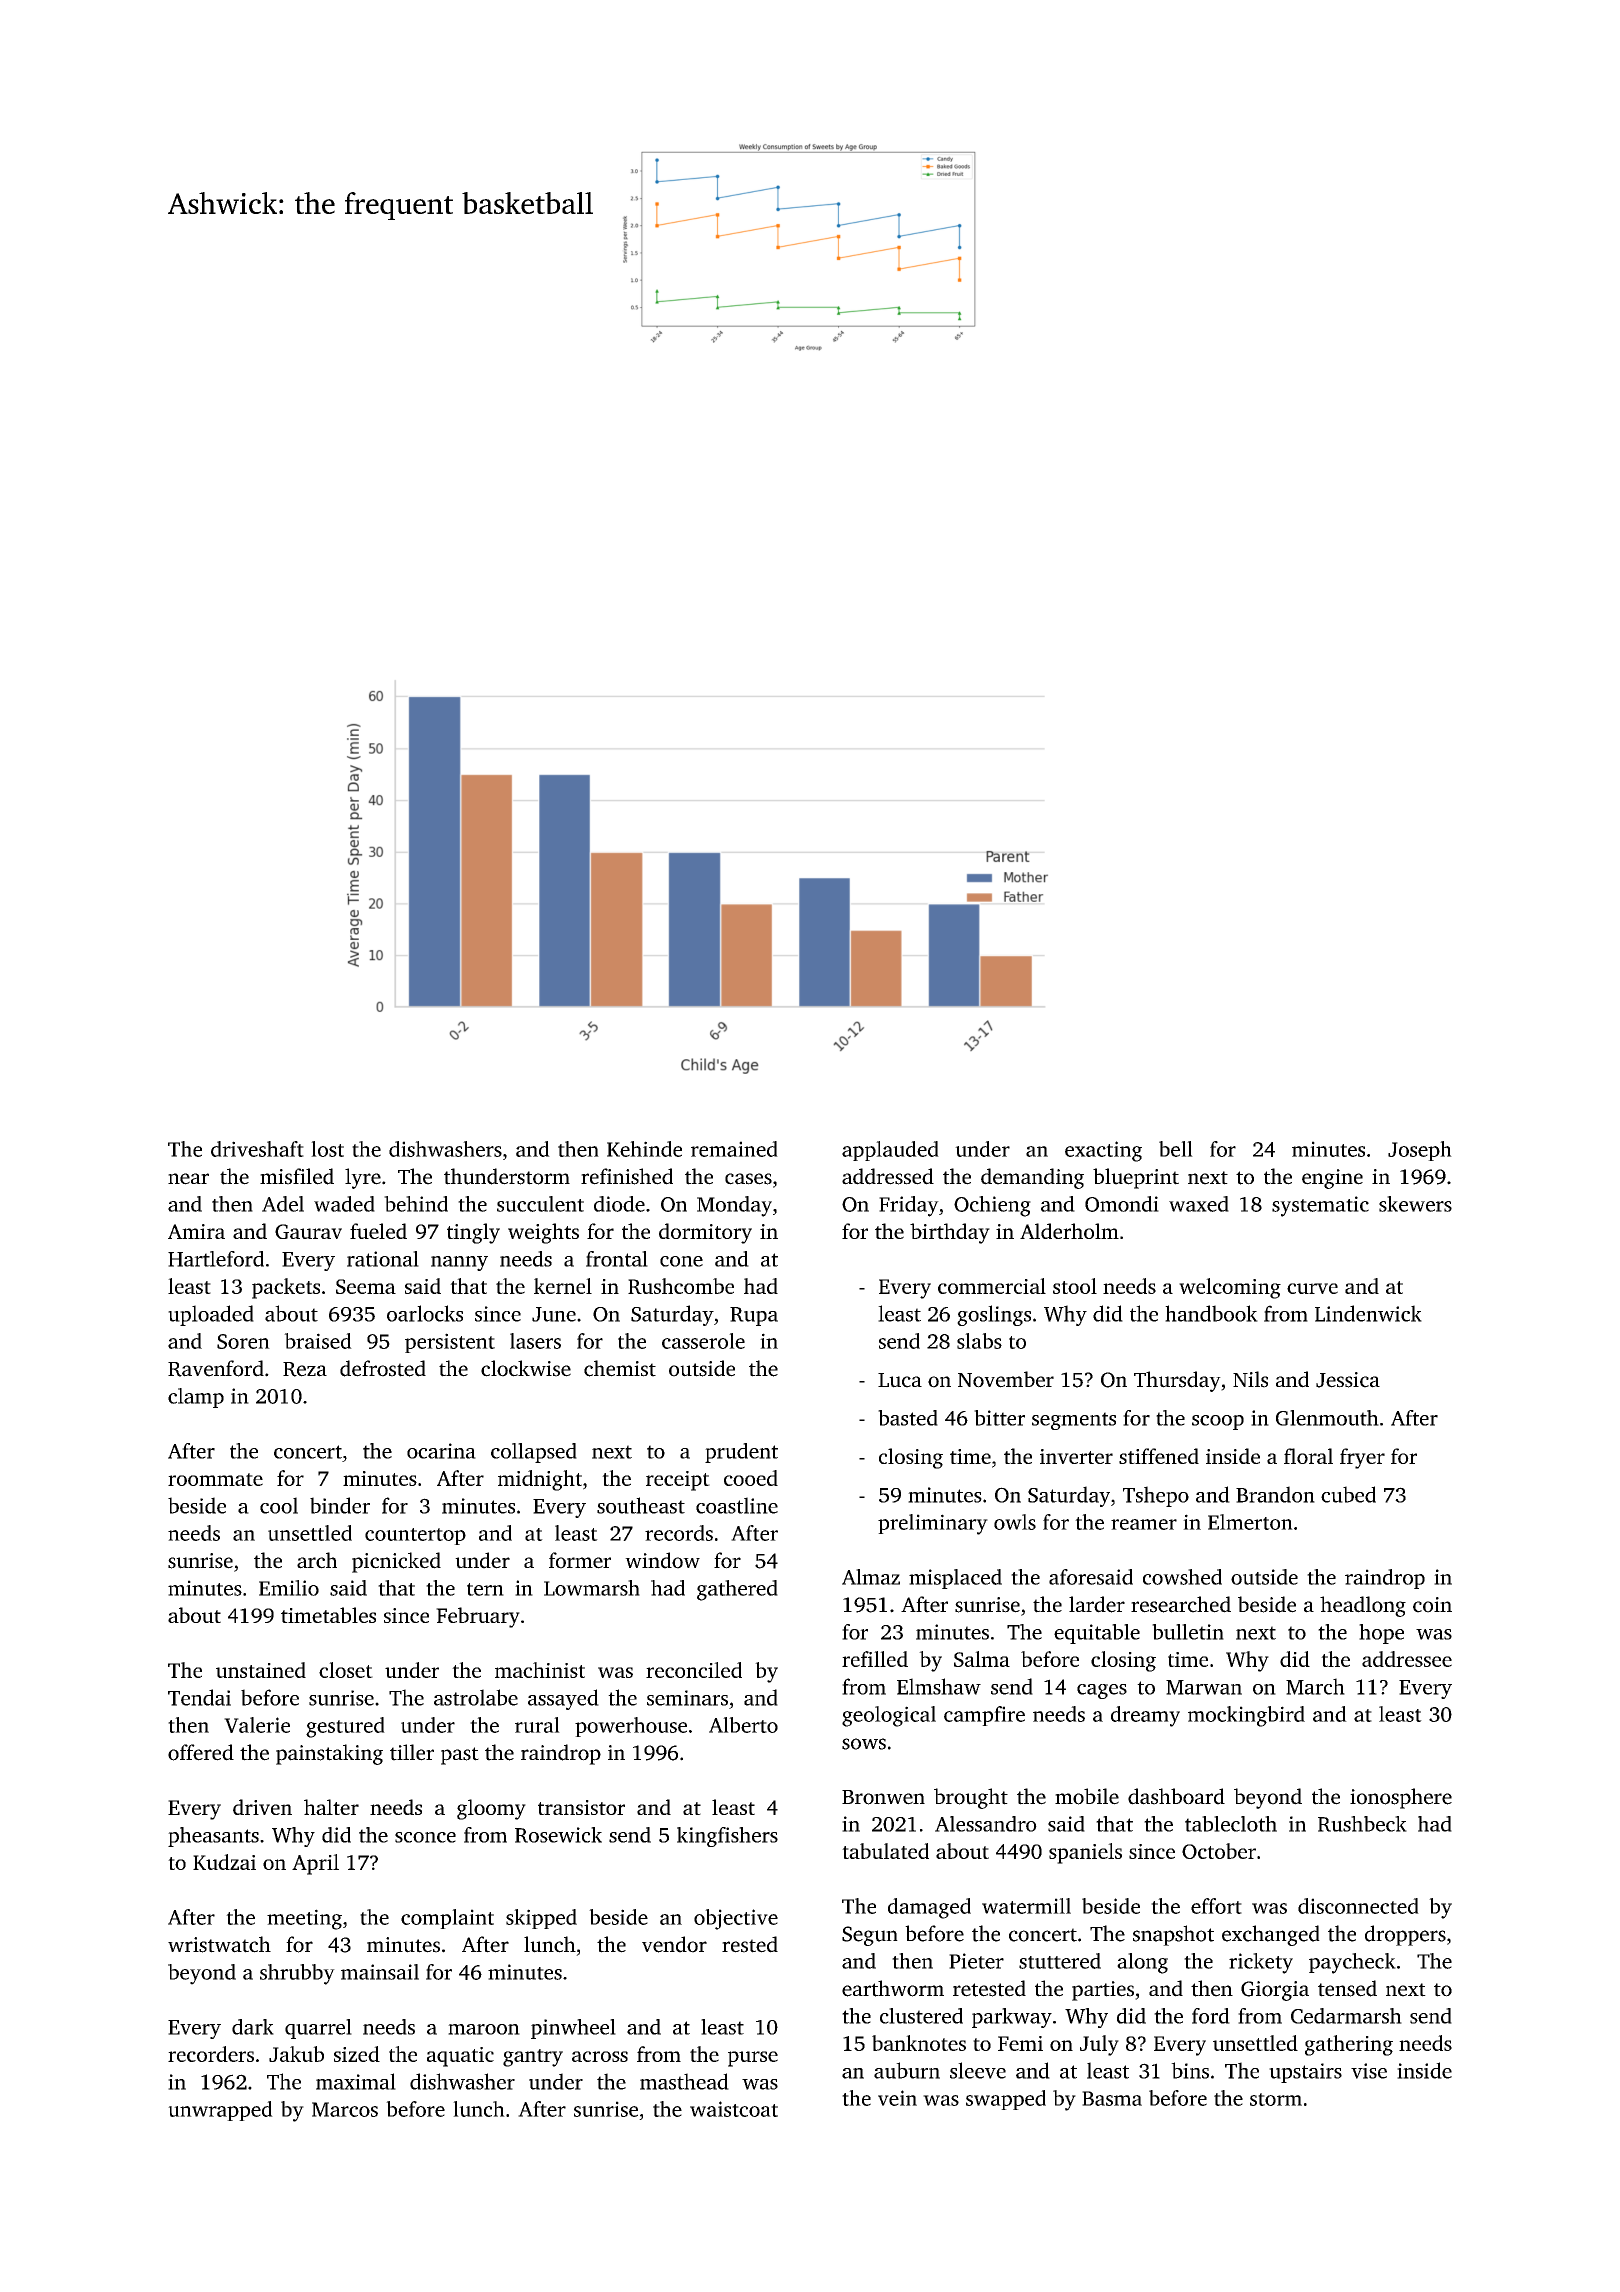  What do you see at coordinates (257, 1149) in the image?
I see `driveshaft` at bounding box center [257, 1149].
